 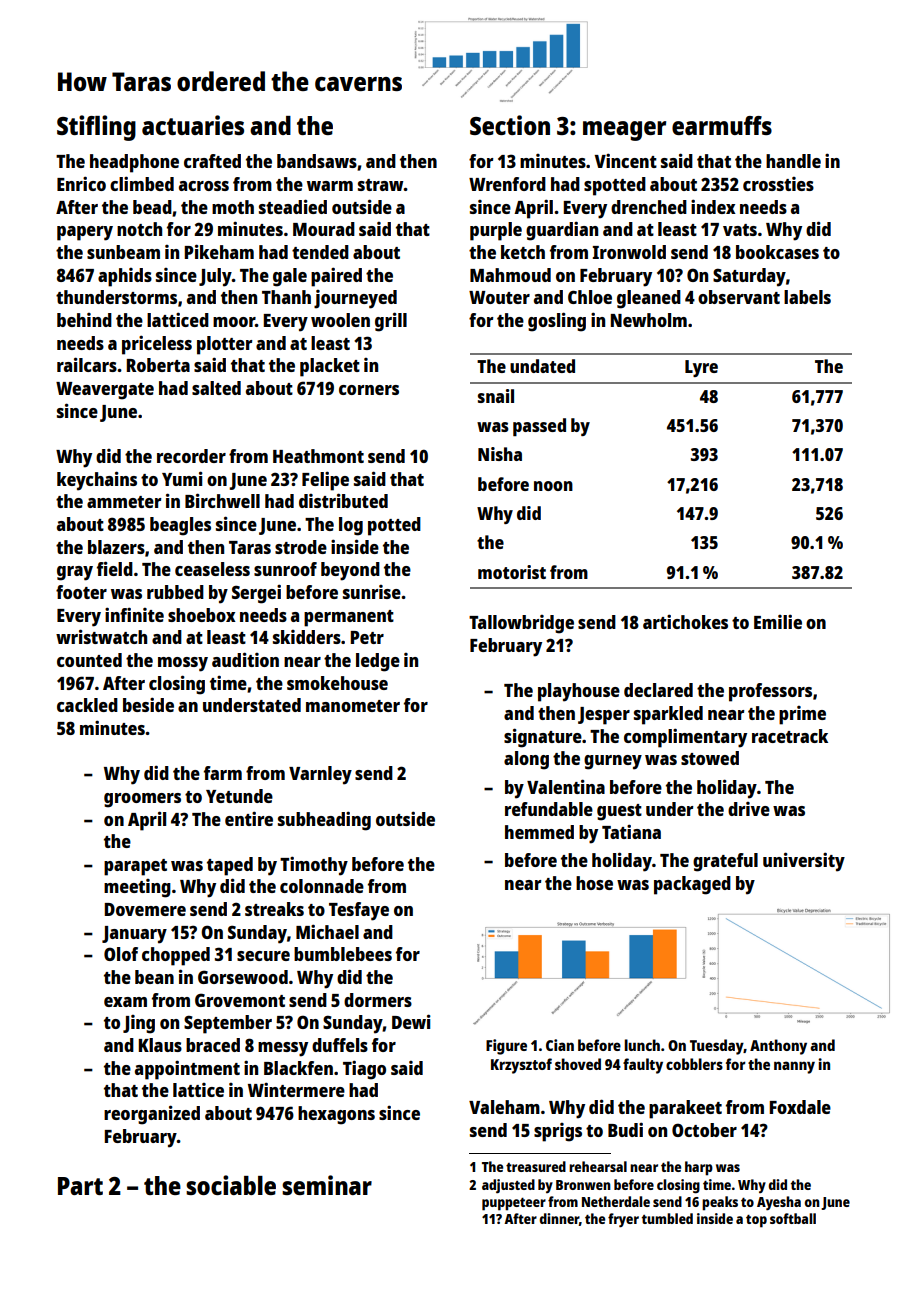 What do you see at coordinates (594, 883) in the image?
I see `hose` at bounding box center [594, 883].
